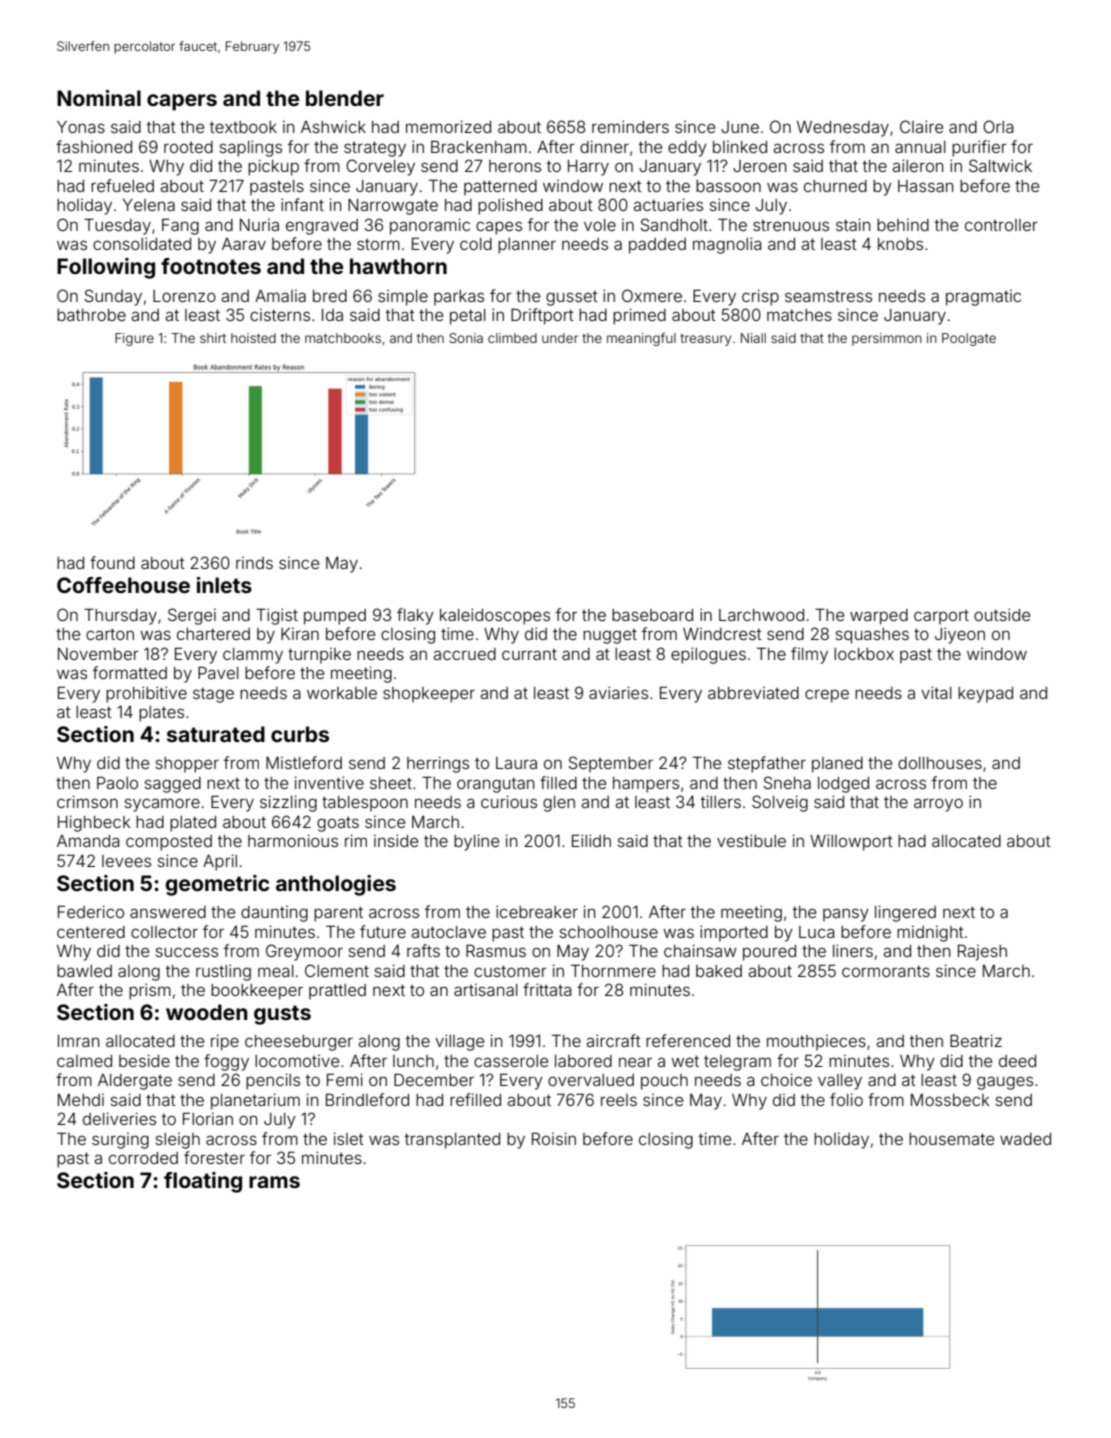 The height and width of the document is (1438, 1111). I want to click on climbed, so click(512, 338).
